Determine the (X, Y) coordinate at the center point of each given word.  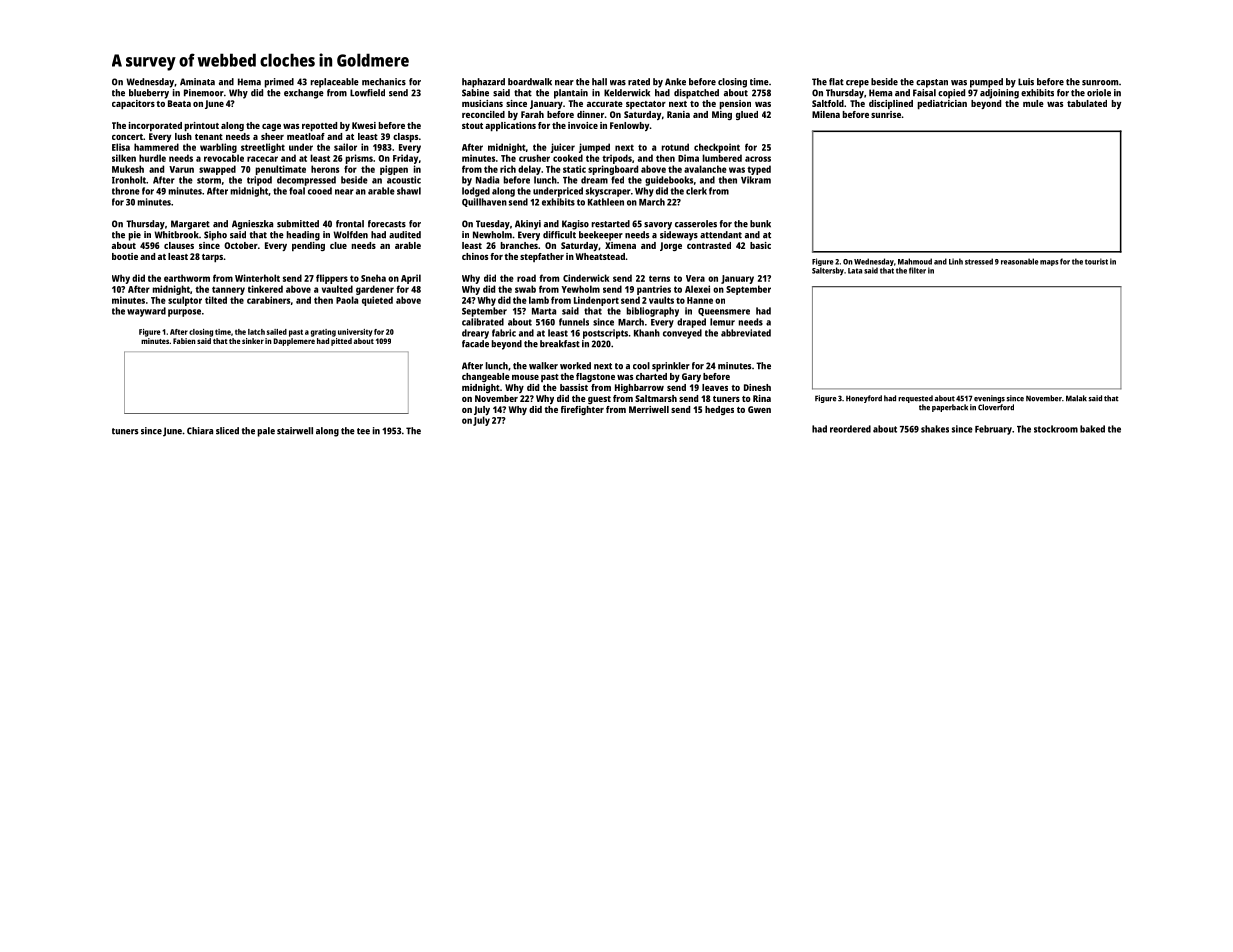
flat (836, 82)
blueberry (149, 94)
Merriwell (649, 409)
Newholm (492, 235)
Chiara (200, 431)
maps (1049, 263)
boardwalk (530, 82)
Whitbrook (176, 235)
